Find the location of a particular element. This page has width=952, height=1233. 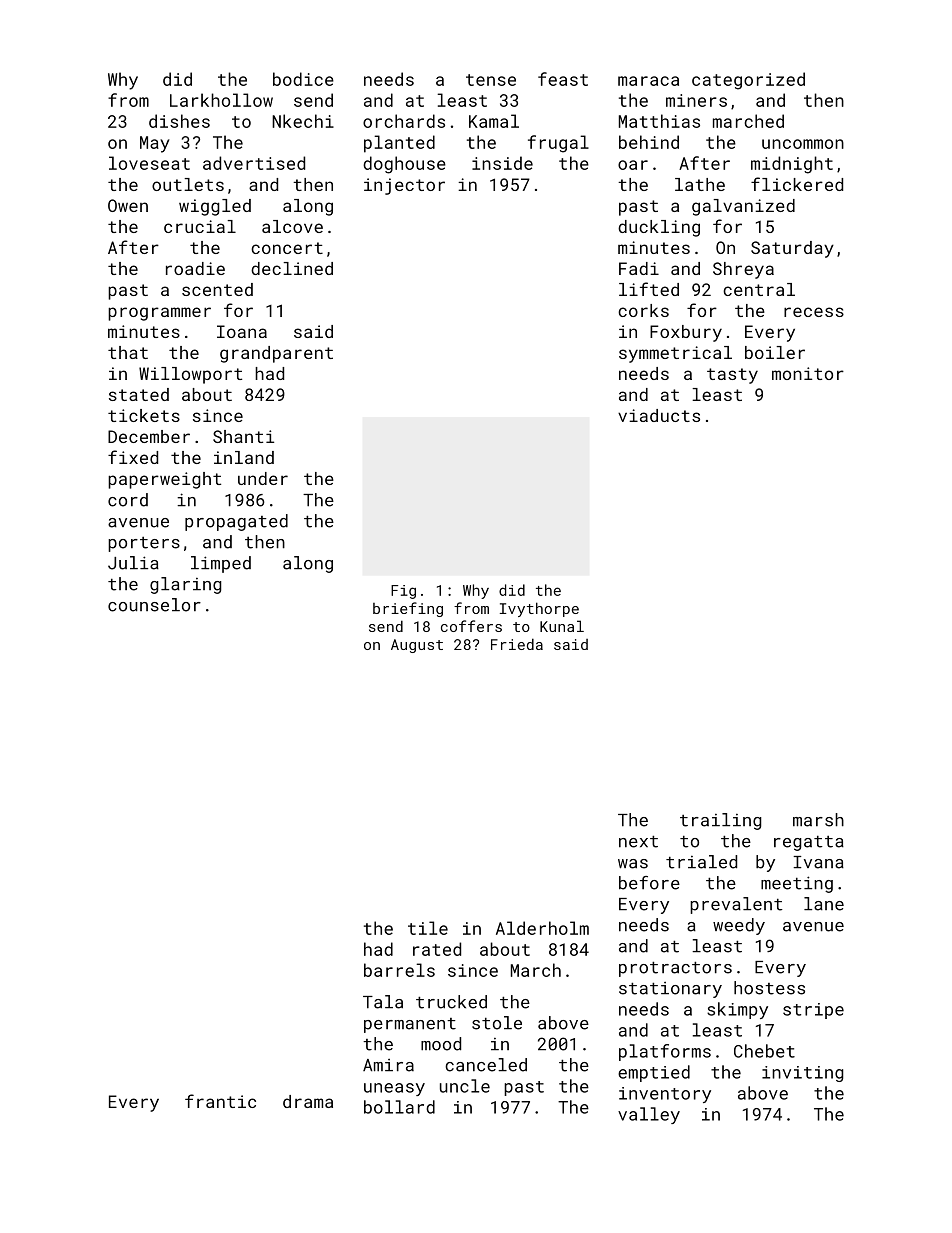

mood is located at coordinates (441, 1044).
